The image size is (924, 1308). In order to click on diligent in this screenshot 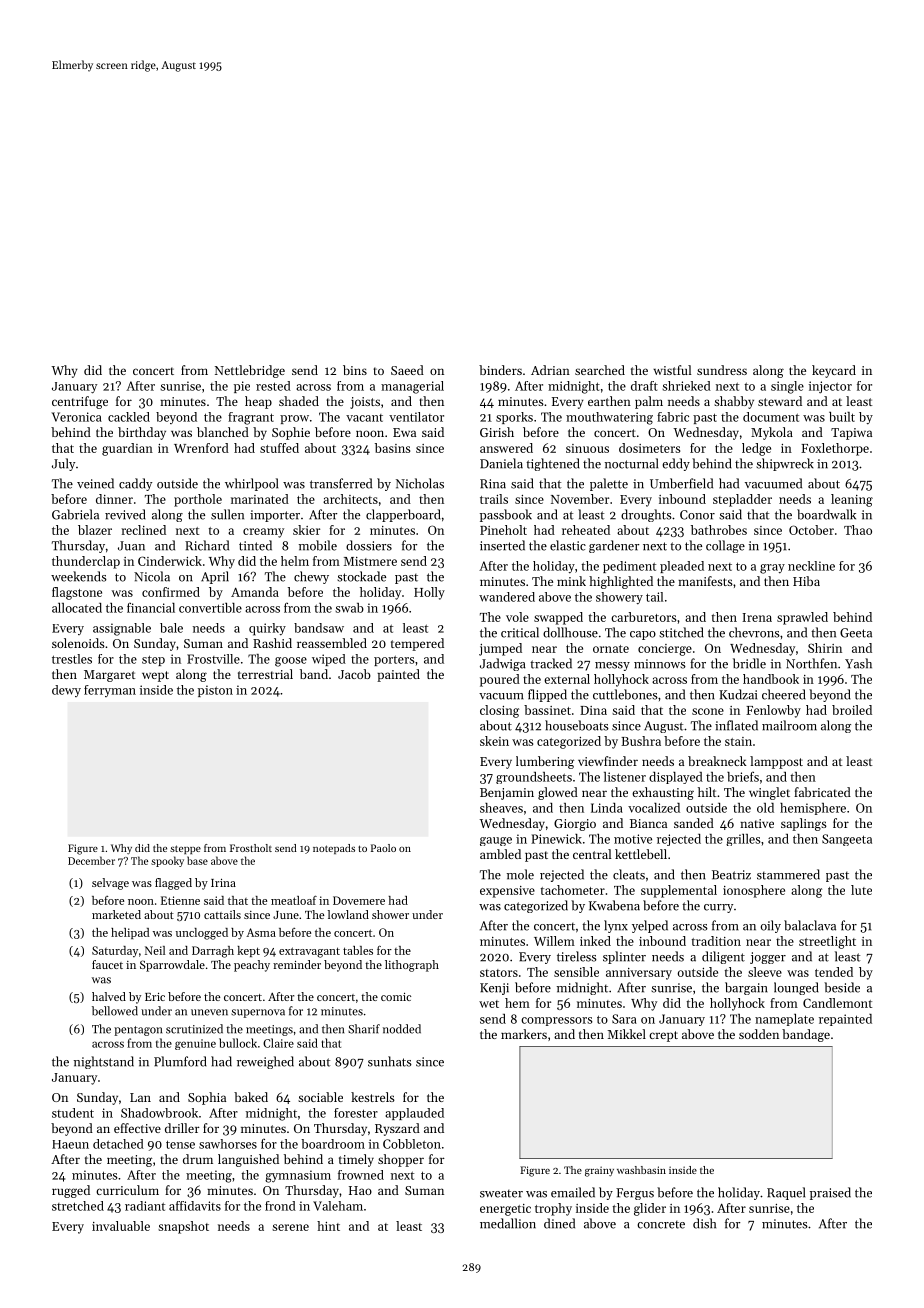, I will do `click(723, 957)`.
